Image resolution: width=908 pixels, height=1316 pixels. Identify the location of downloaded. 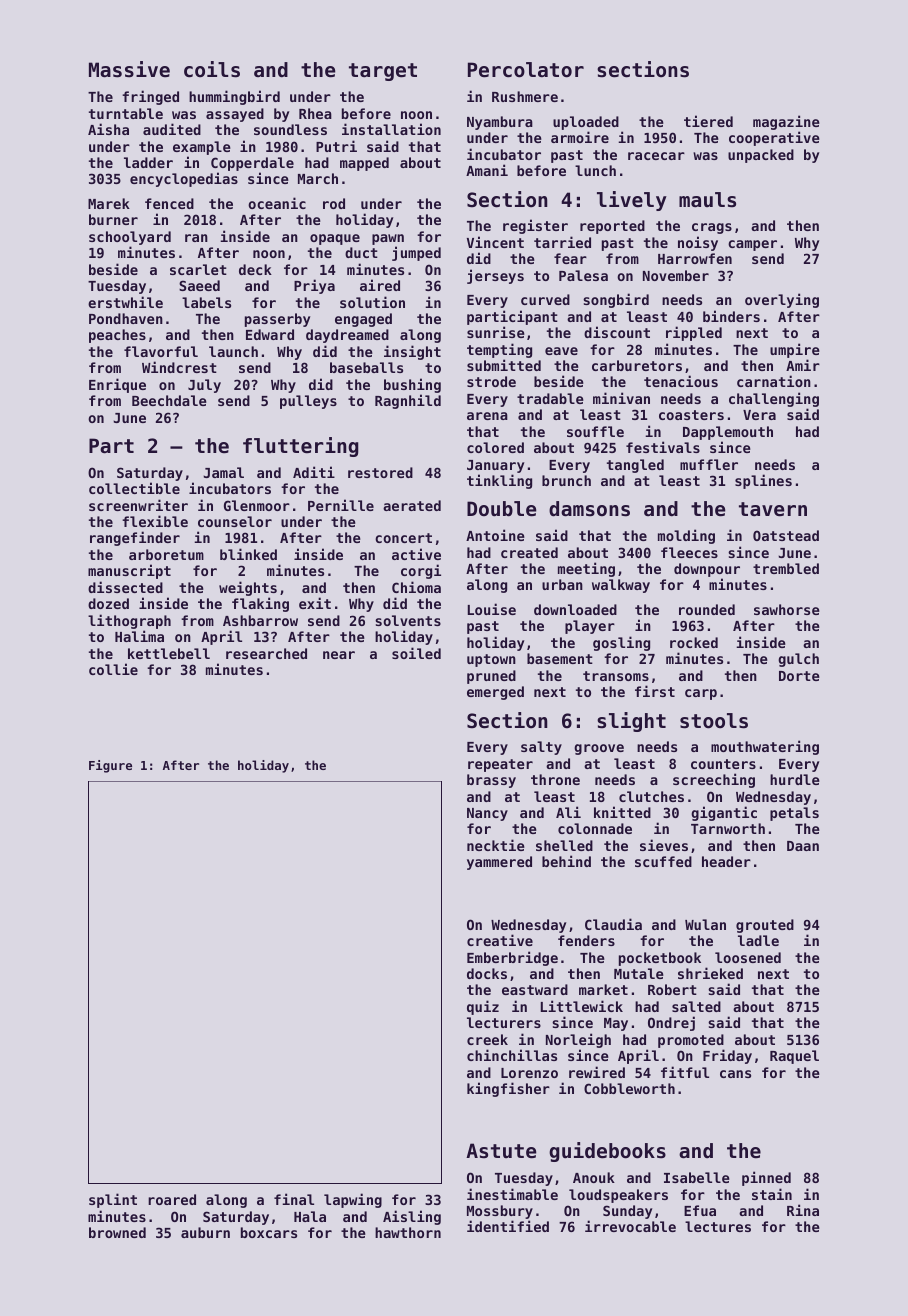
(575, 609).
